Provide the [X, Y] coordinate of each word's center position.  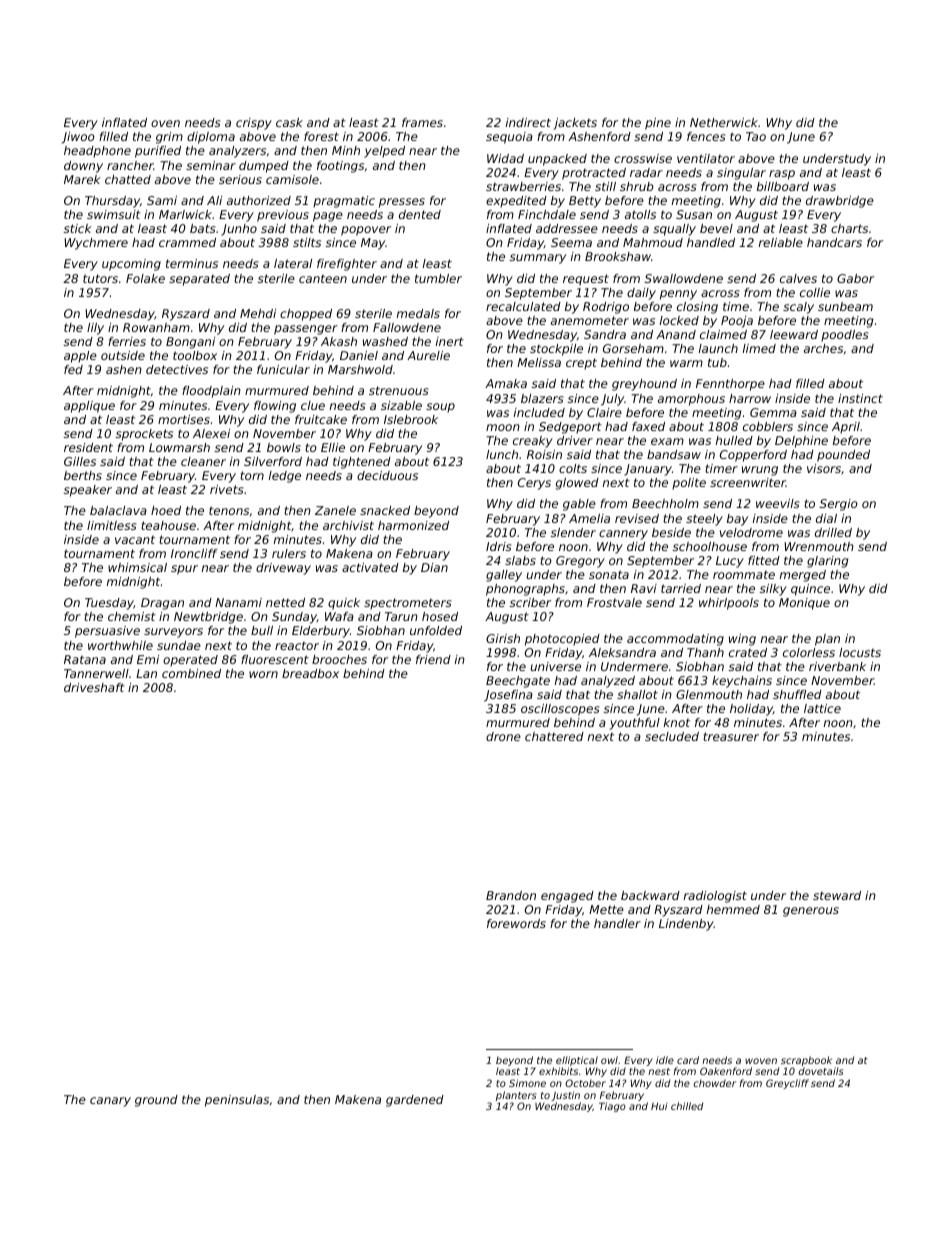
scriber [530, 602]
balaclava [118, 510]
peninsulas [237, 1101]
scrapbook [806, 1061]
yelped [384, 152]
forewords [516, 923]
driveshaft [94, 687]
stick [78, 228]
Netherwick [724, 122]
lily [95, 329]
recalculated [523, 306]
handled [711, 242]
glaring [827, 562]
